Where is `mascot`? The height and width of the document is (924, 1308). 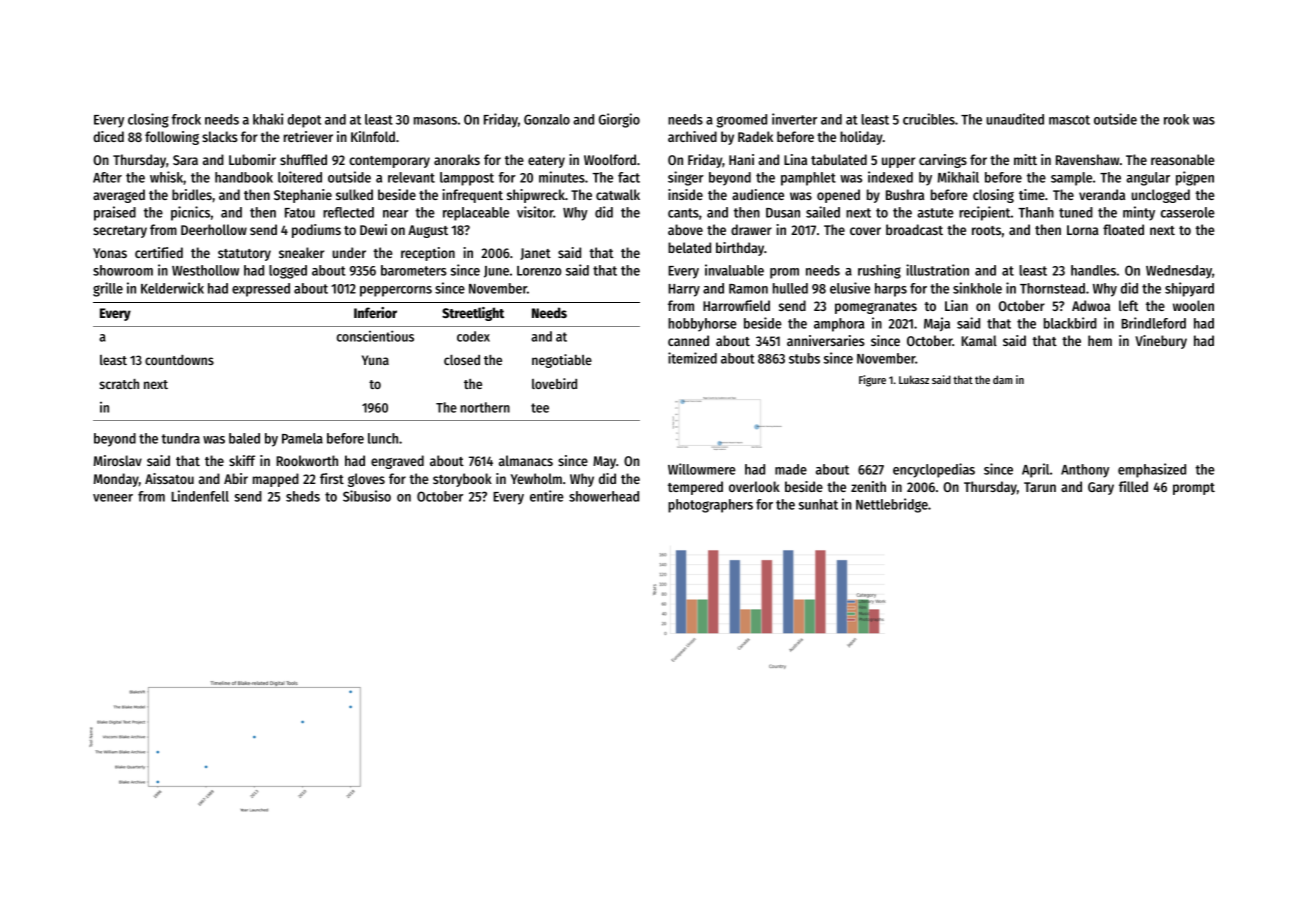
mascot is located at coordinates (1069, 120).
